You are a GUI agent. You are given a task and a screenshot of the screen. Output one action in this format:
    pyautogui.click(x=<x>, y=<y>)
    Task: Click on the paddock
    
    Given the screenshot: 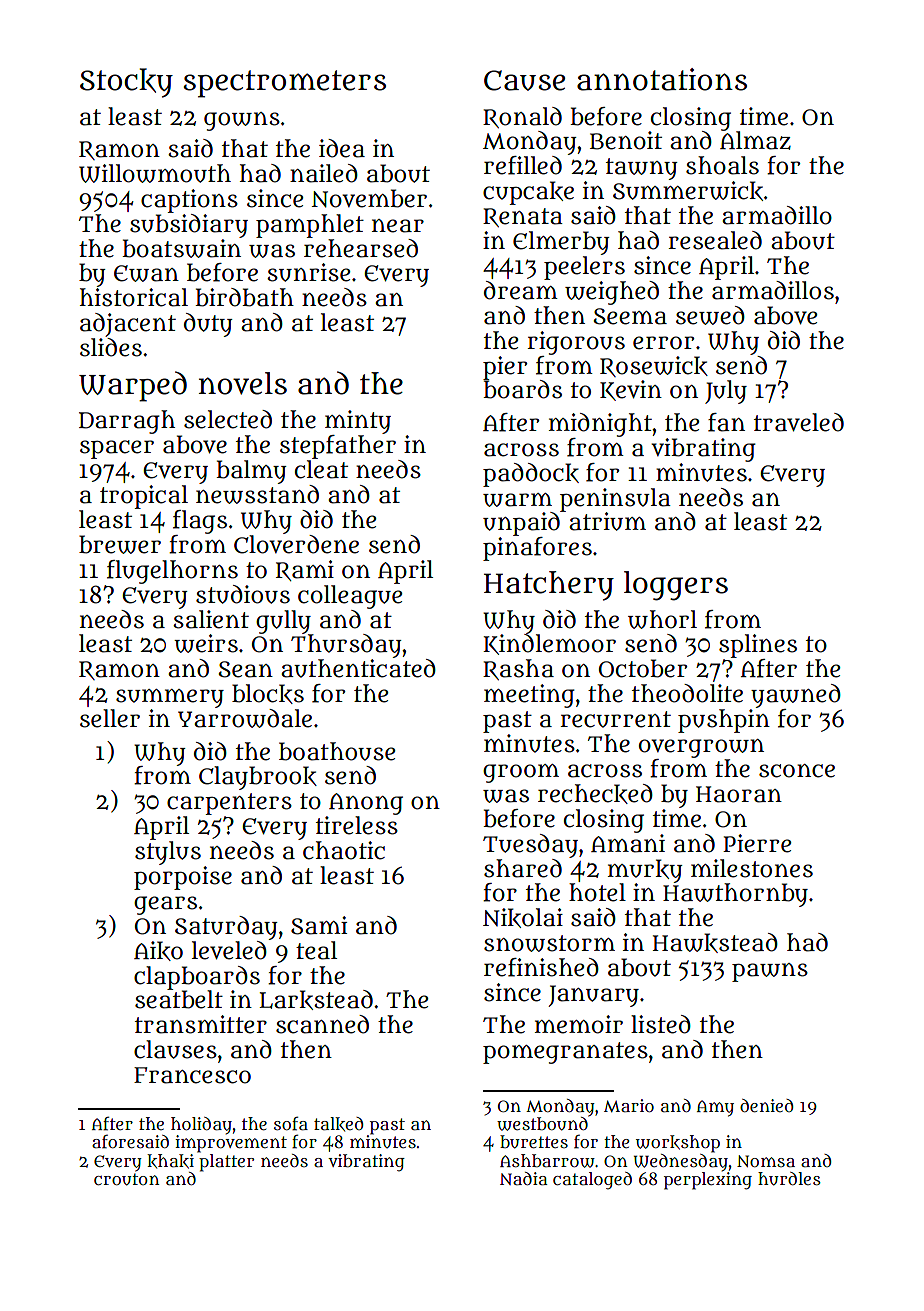 What is the action you would take?
    pyautogui.click(x=531, y=475)
